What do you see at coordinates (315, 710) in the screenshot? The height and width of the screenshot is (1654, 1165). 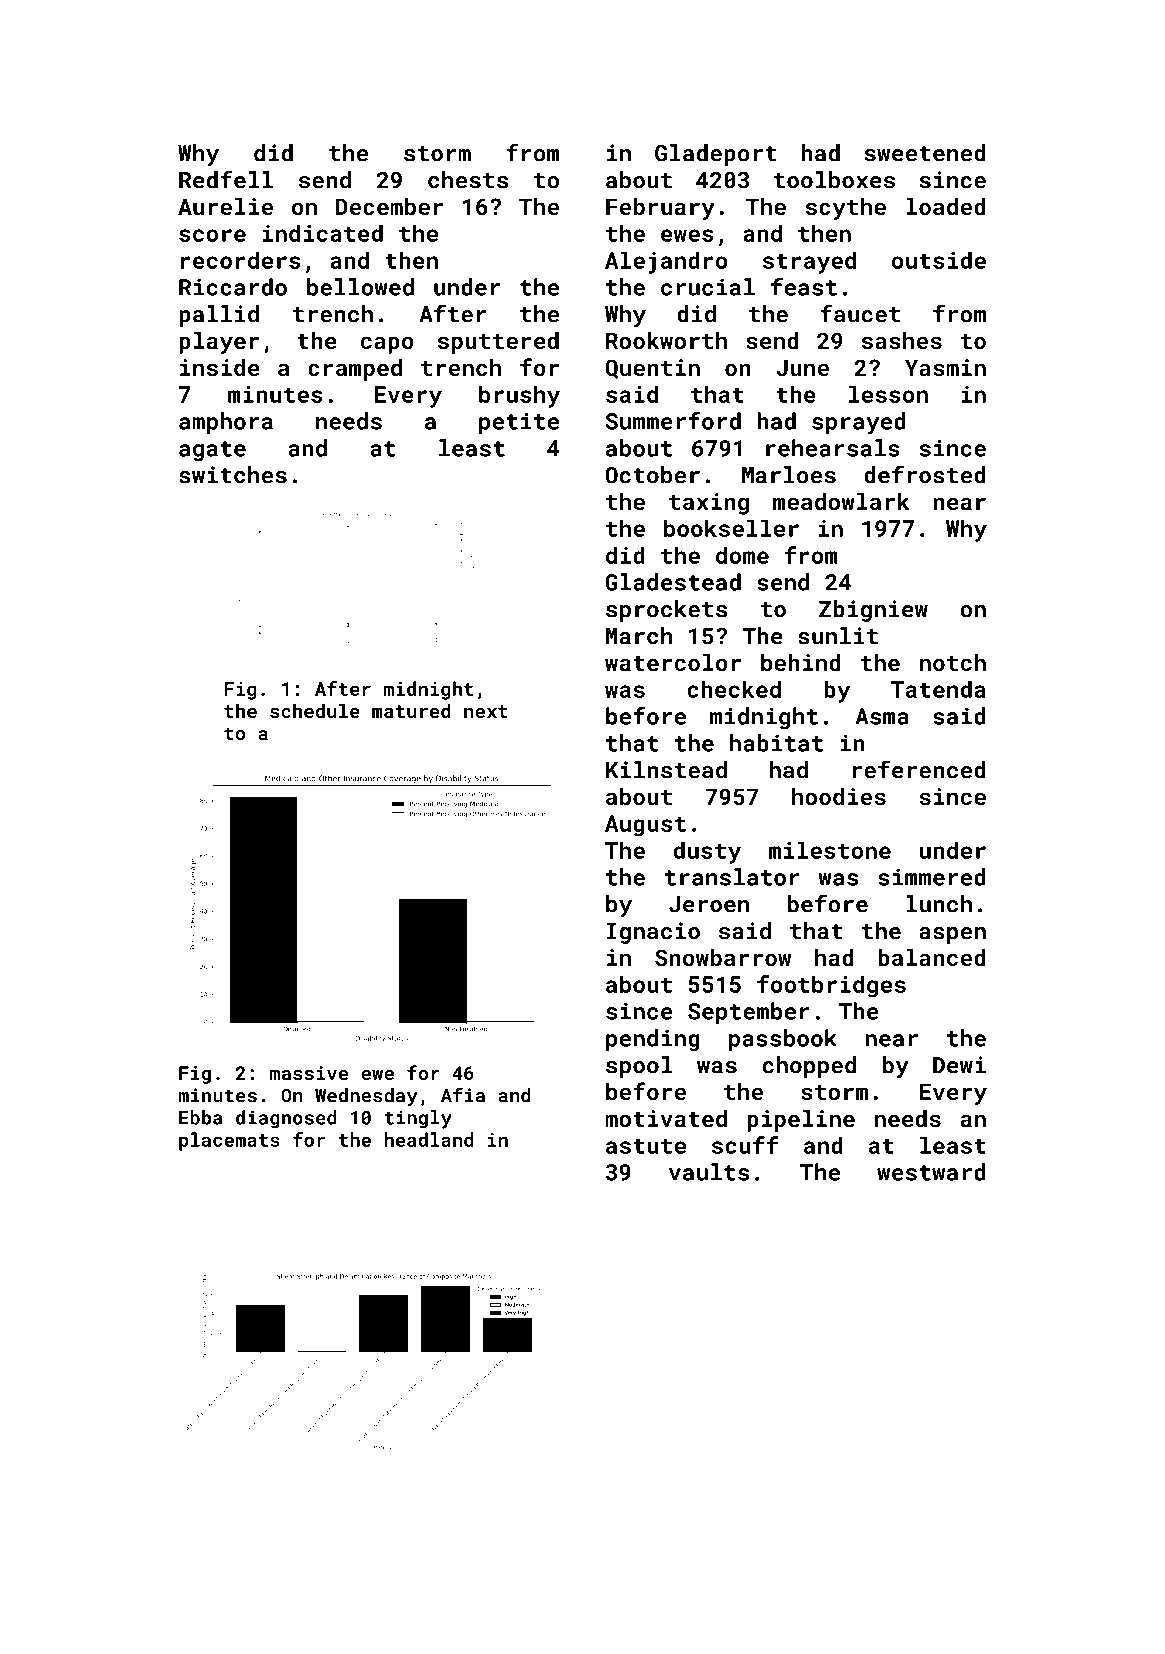 I see `schedule` at bounding box center [315, 710].
